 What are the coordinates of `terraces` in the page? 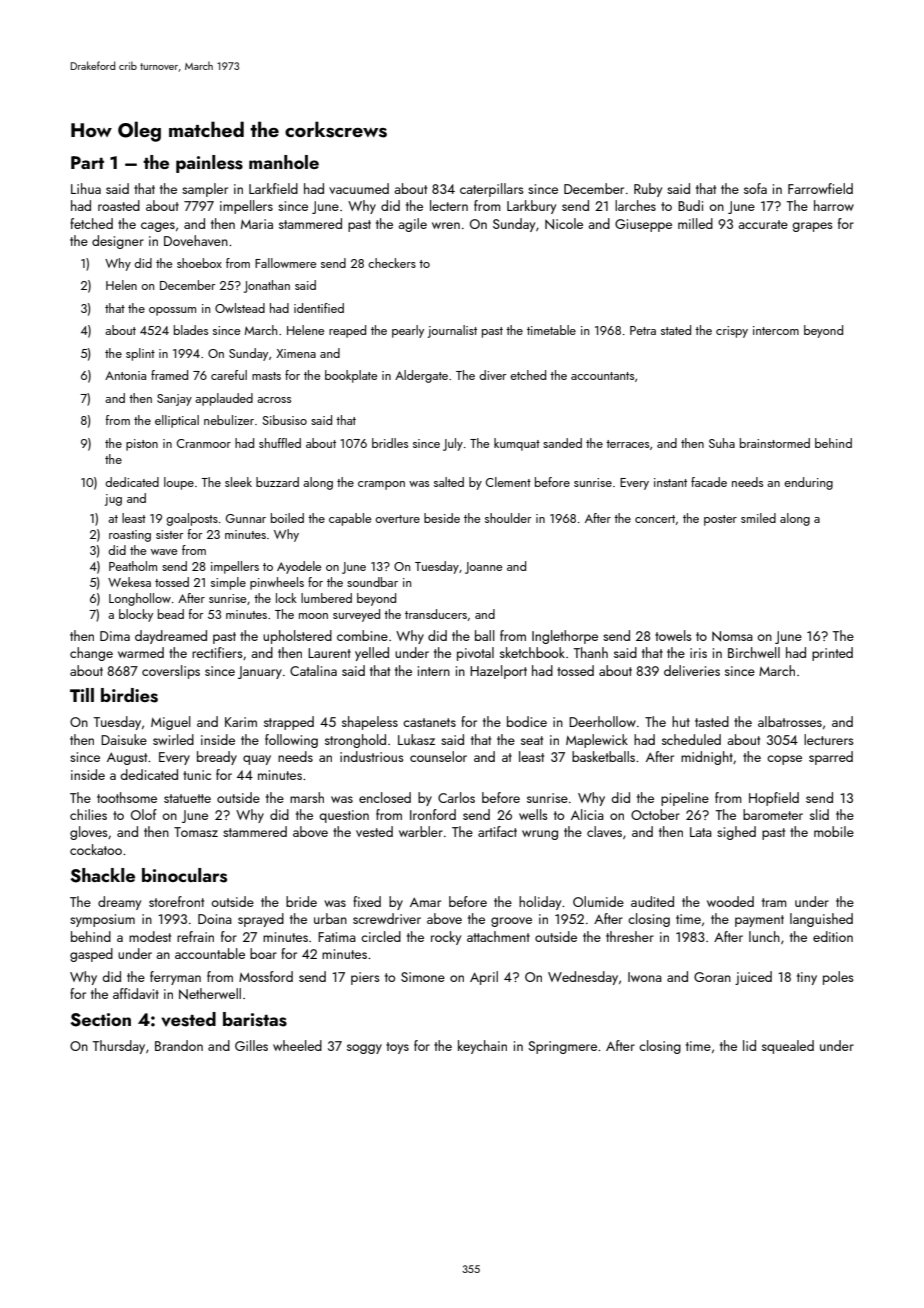 It's located at (627, 444).
